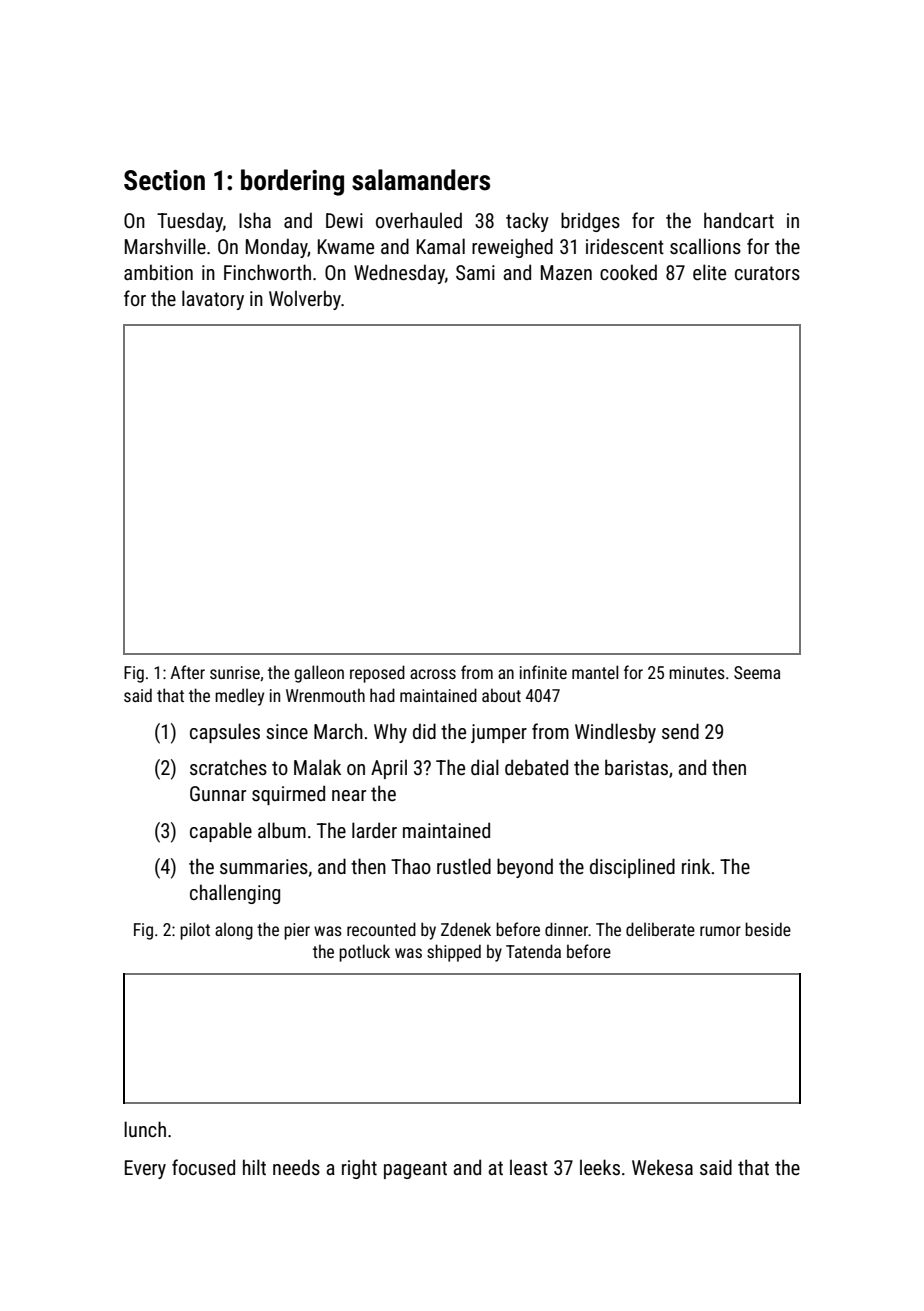 Image resolution: width=924 pixels, height=1311 pixels. Describe the element at coordinates (188, 672) in the screenshot. I see `After` at that location.
